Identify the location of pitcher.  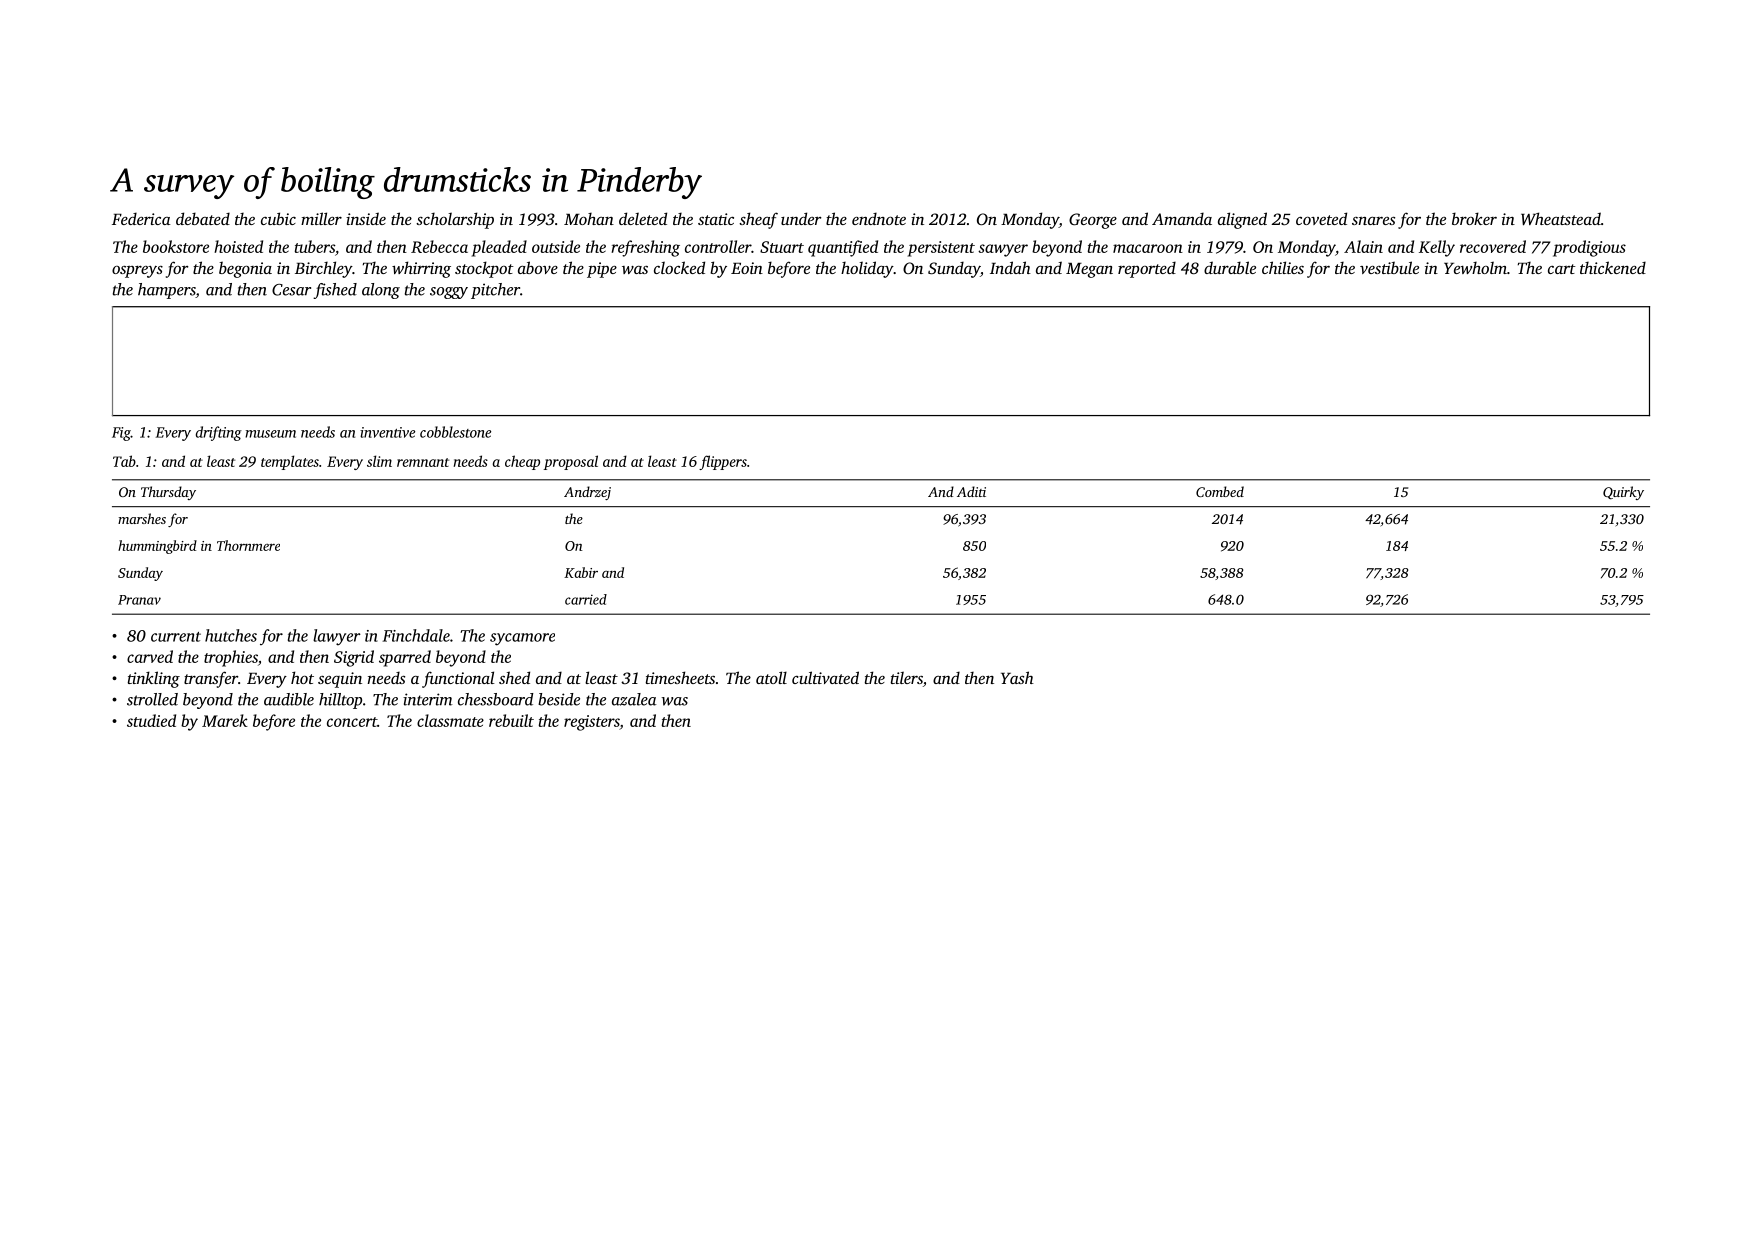
(495, 291).
